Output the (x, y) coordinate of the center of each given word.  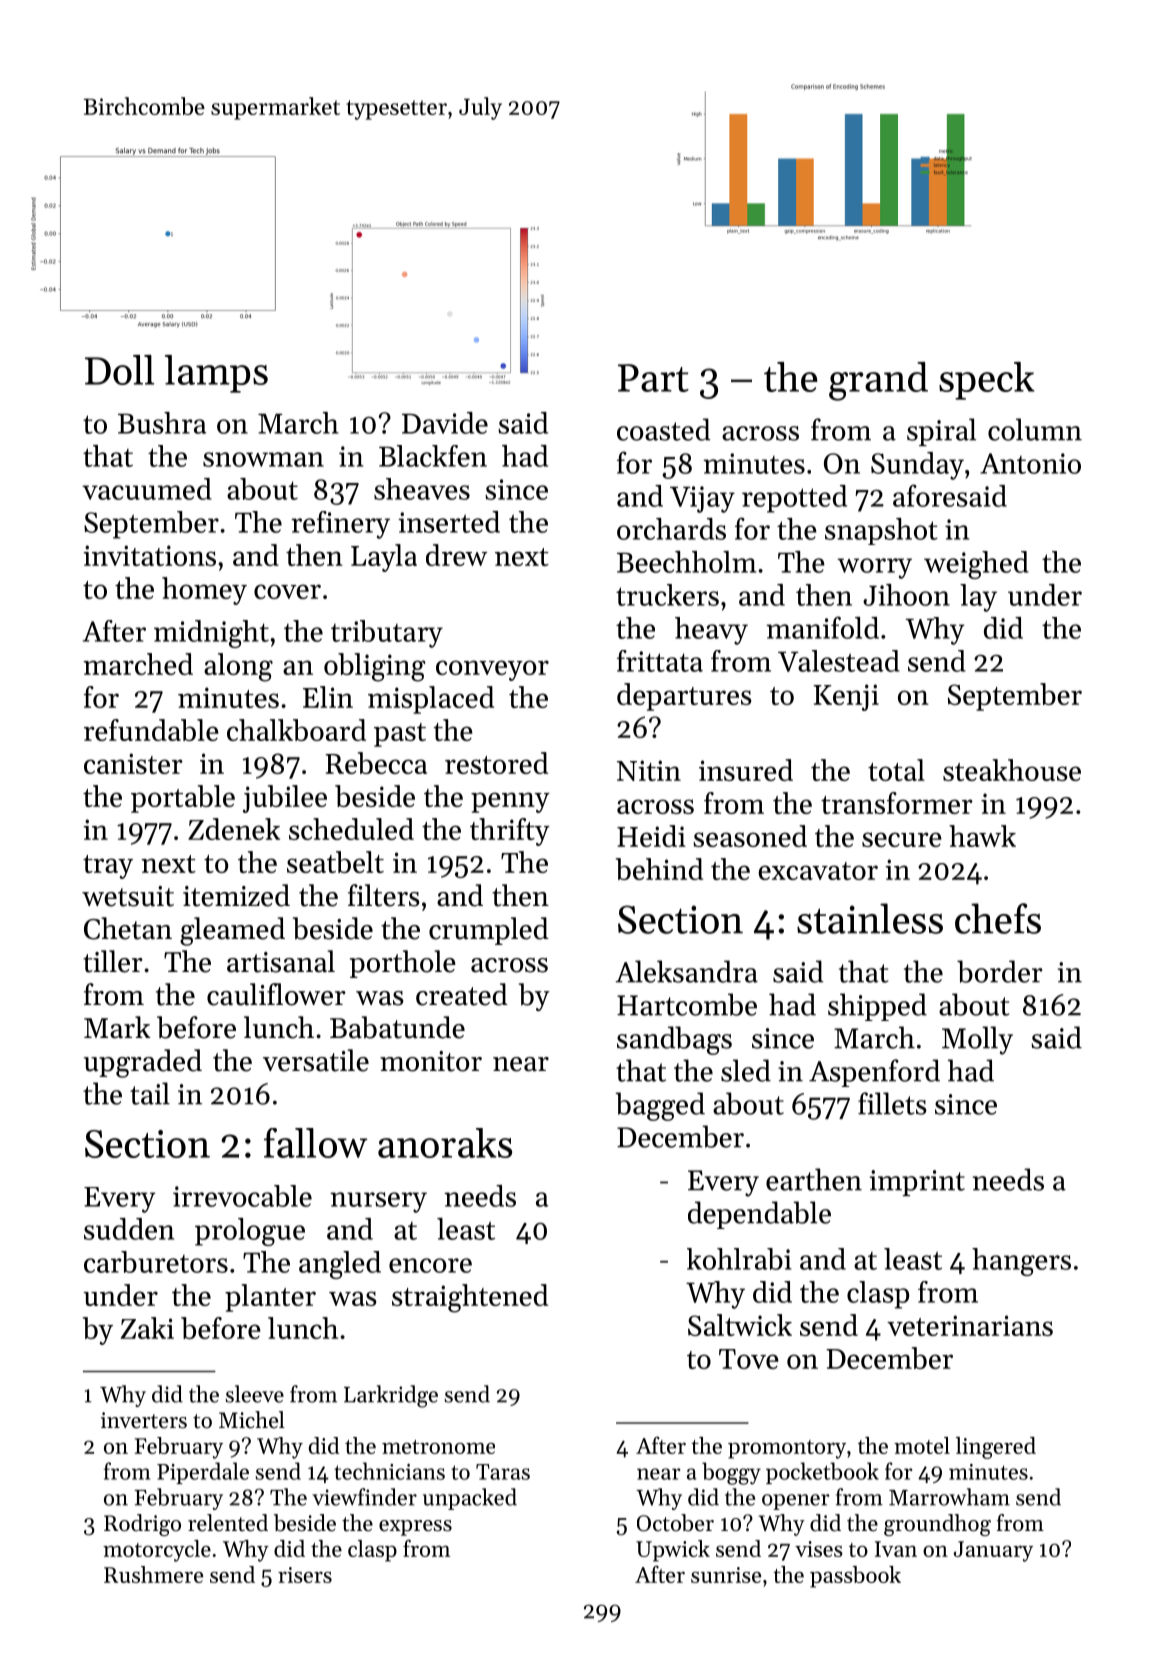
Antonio (1030, 463)
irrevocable (242, 1196)
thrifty (510, 832)
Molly (977, 1040)
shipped (877, 1007)
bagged (660, 1106)
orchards (671, 529)
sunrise (726, 1575)
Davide (445, 423)
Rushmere (153, 1574)
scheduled (351, 829)
